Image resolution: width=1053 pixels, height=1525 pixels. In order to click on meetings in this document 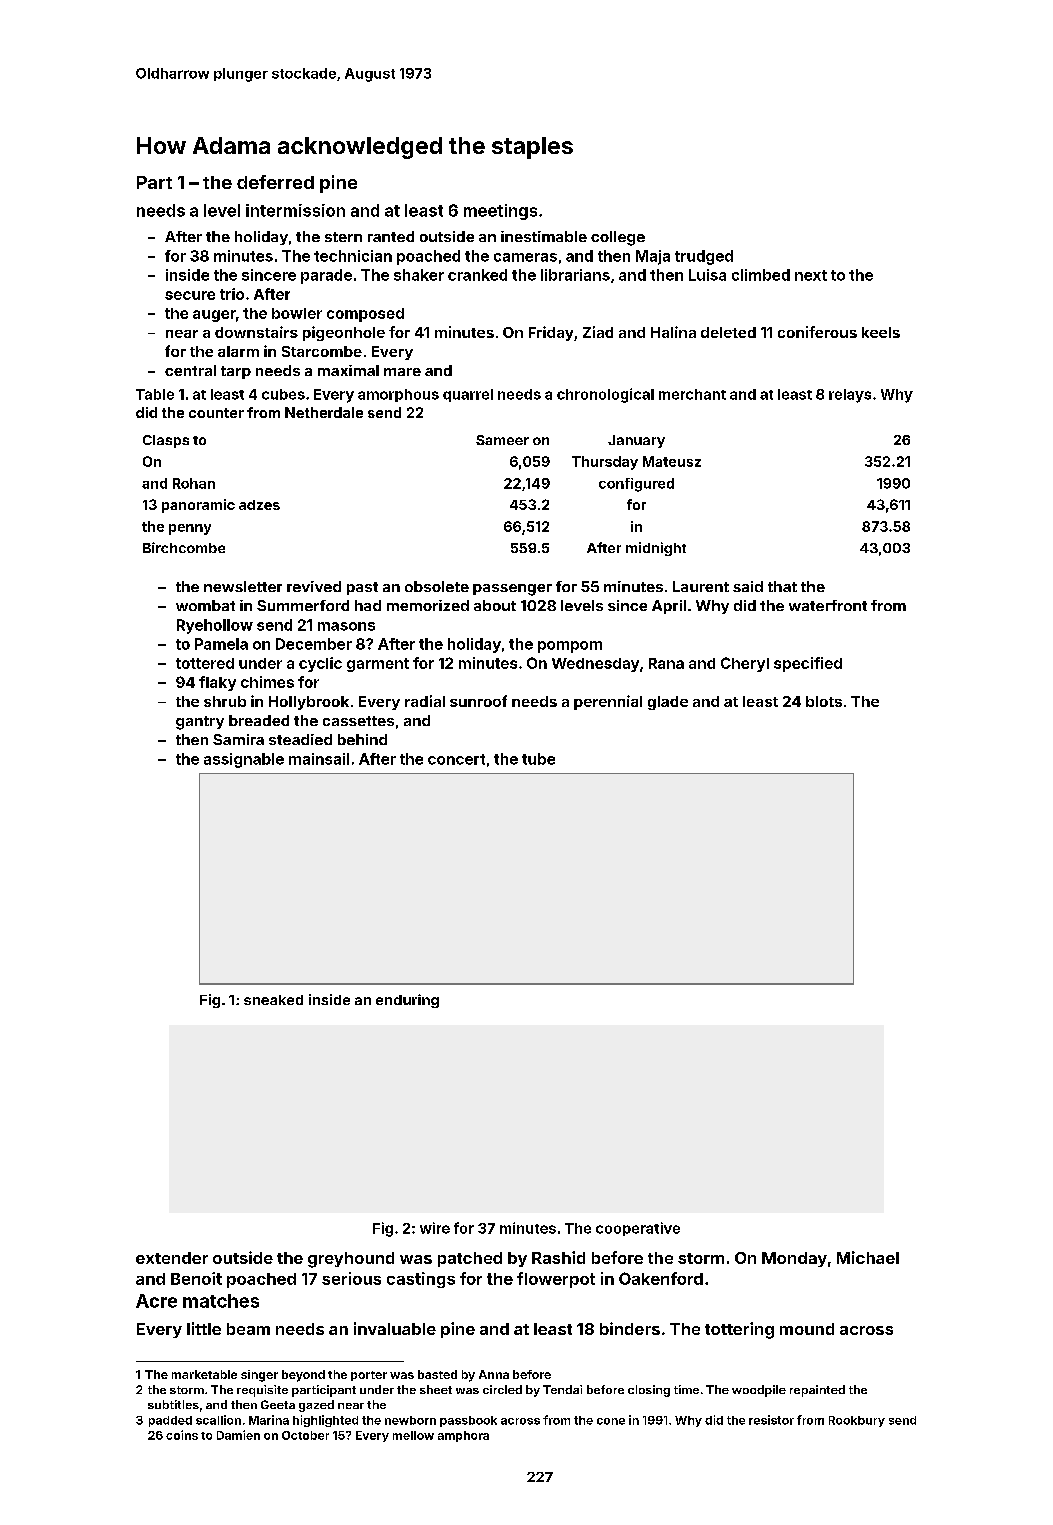, I will do `click(500, 212)`.
